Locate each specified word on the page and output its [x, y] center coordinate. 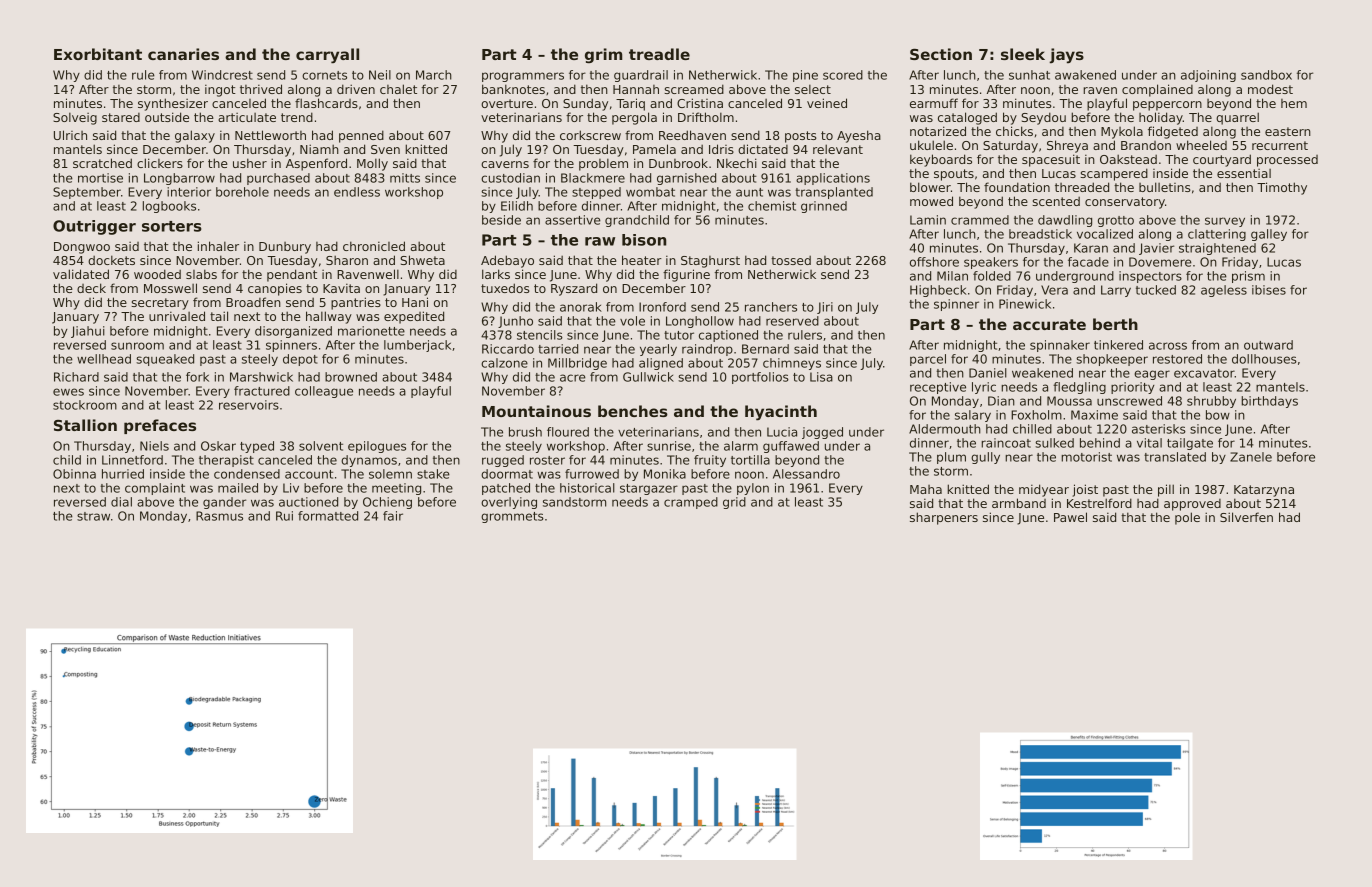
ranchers [771, 307]
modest [1270, 89]
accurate [1049, 324]
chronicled [374, 246]
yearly [658, 350]
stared [121, 117]
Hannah [636, 89]
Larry [1116, 291]
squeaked [165, 360]
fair [393, 516]
